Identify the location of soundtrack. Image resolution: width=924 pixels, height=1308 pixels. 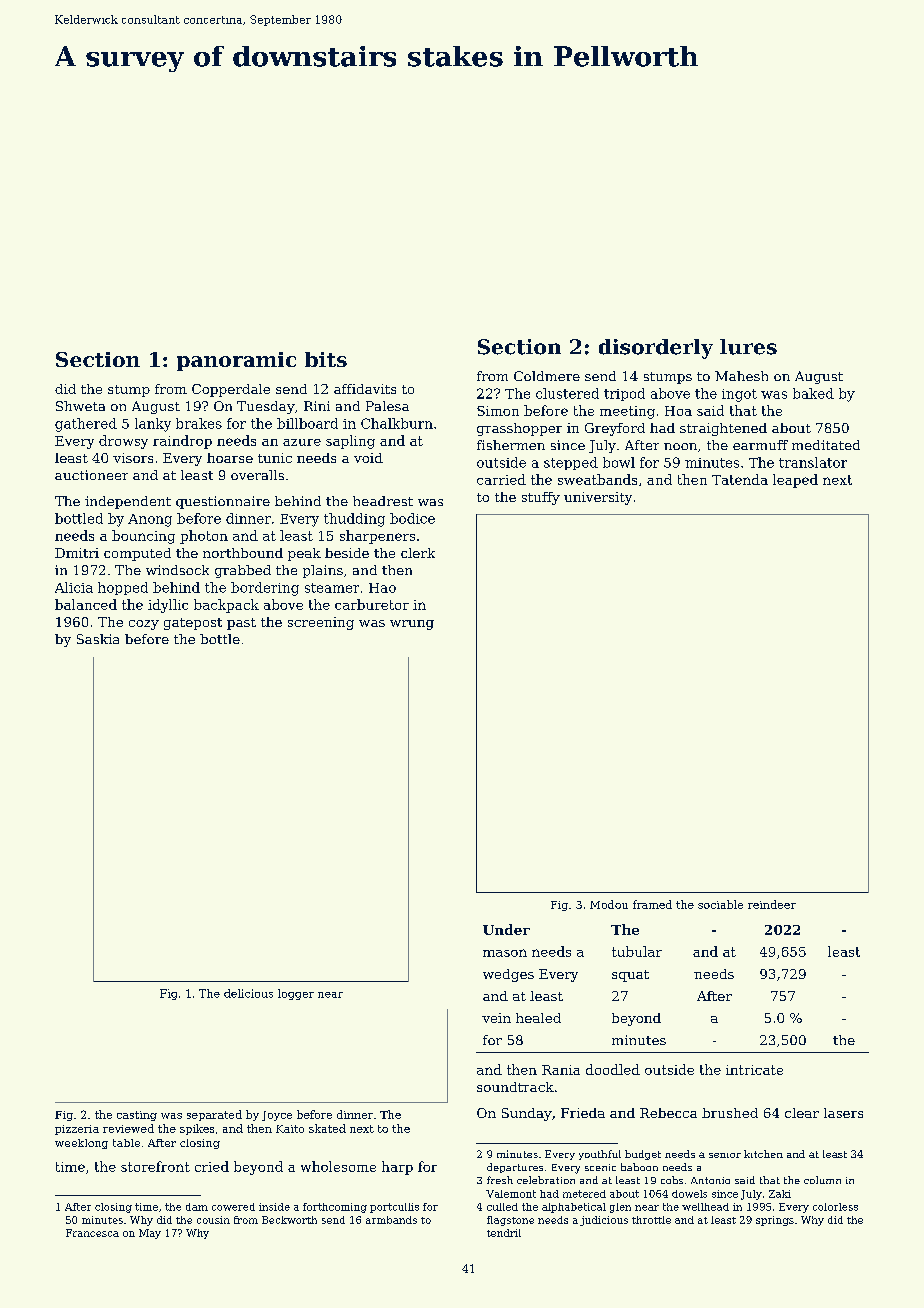
(515, 1087).
